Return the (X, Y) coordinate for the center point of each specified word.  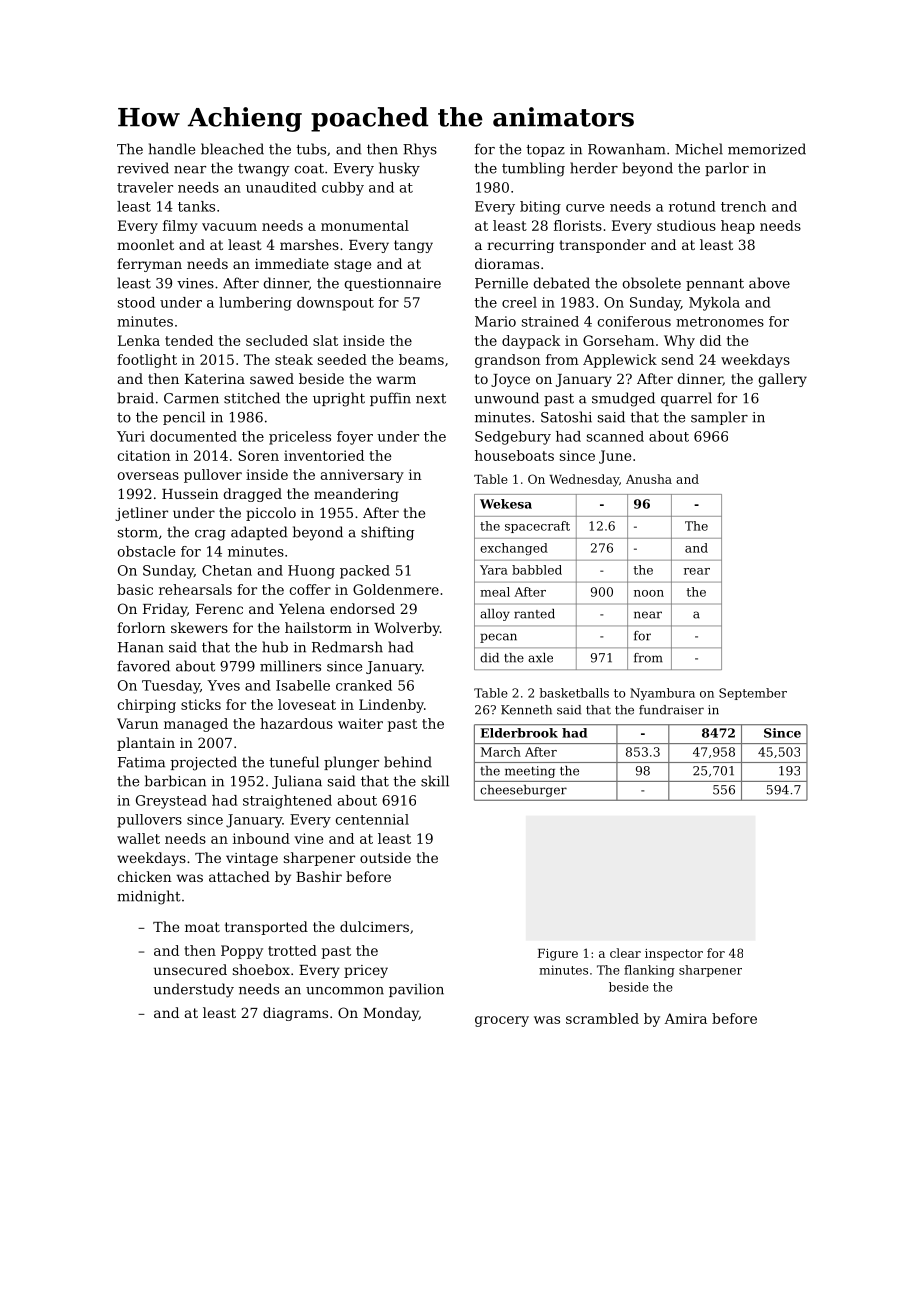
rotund (692, 206)
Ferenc (219, 609)
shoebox (261, 969)
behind (408, 762)
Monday (391, 1014)
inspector (674, 955)
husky (399, 169)
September (753, 694)
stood (136, 302)
